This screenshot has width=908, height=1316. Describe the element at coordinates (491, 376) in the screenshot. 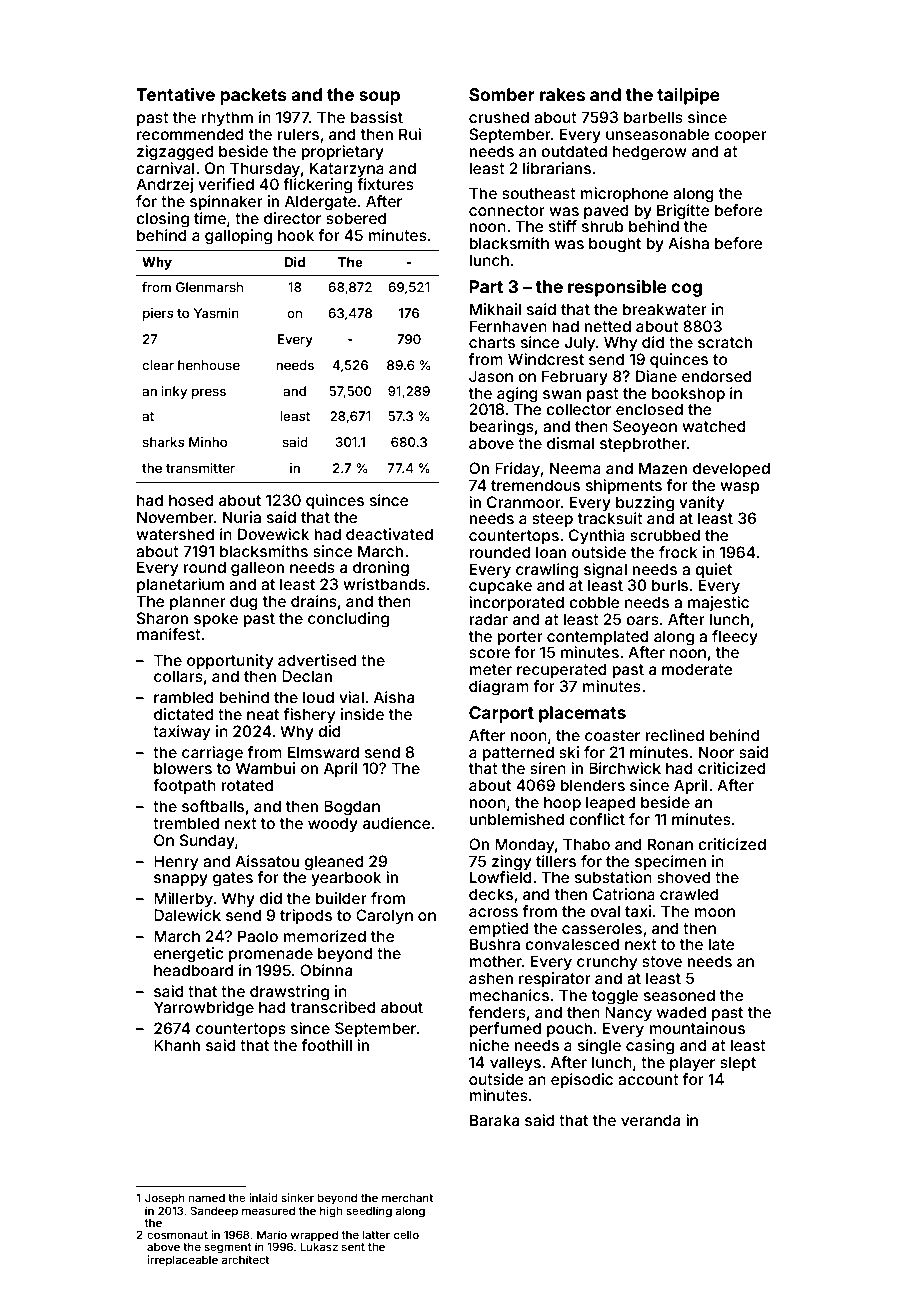

I see `Jason` at that location.
